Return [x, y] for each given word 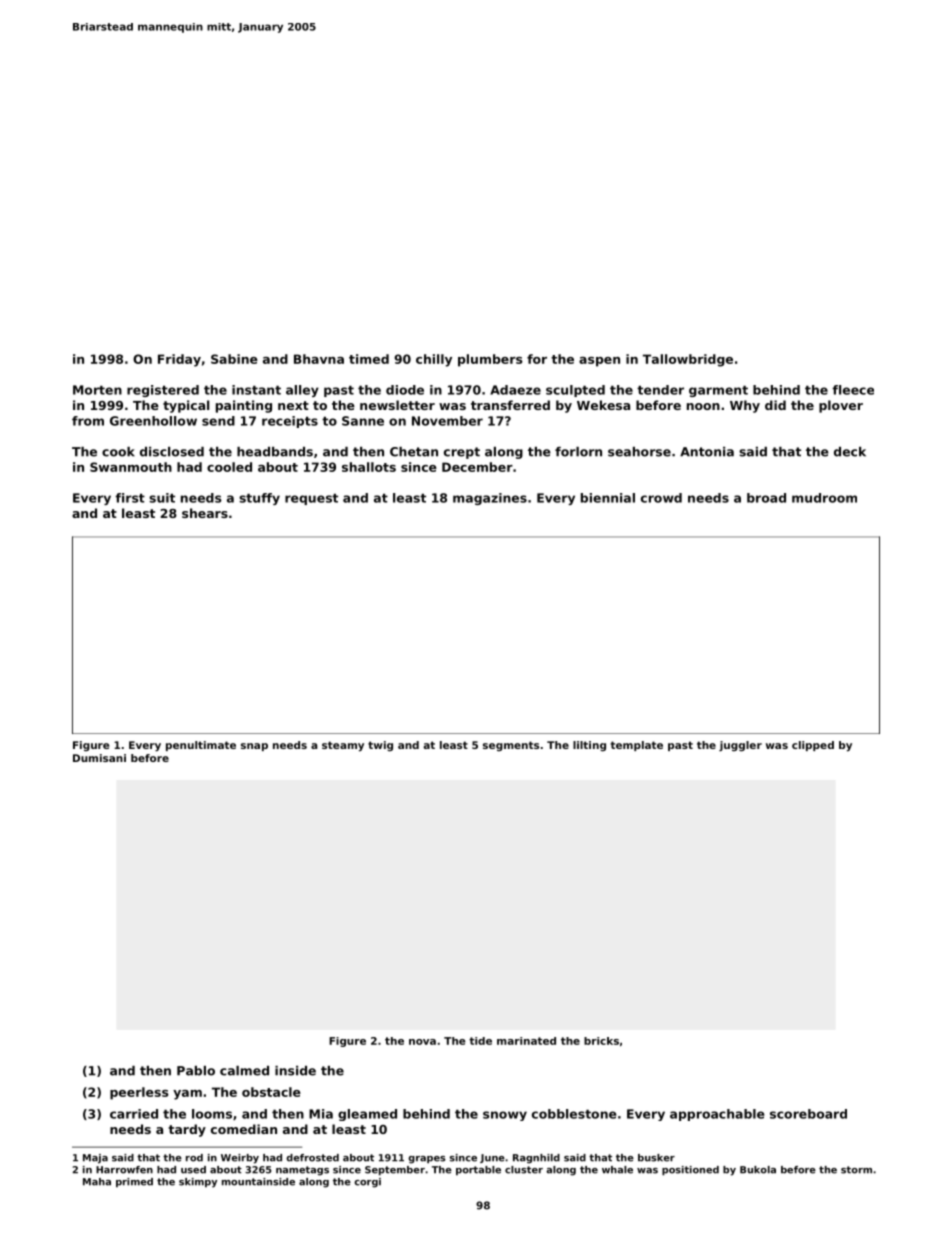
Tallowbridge [688, 360]
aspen [599, 362]
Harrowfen [124, 1170]
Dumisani [99, 758]
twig [380, 746]
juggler [740, 746]
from [88, 421]
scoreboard [808, 1114]
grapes [427, 1160]
